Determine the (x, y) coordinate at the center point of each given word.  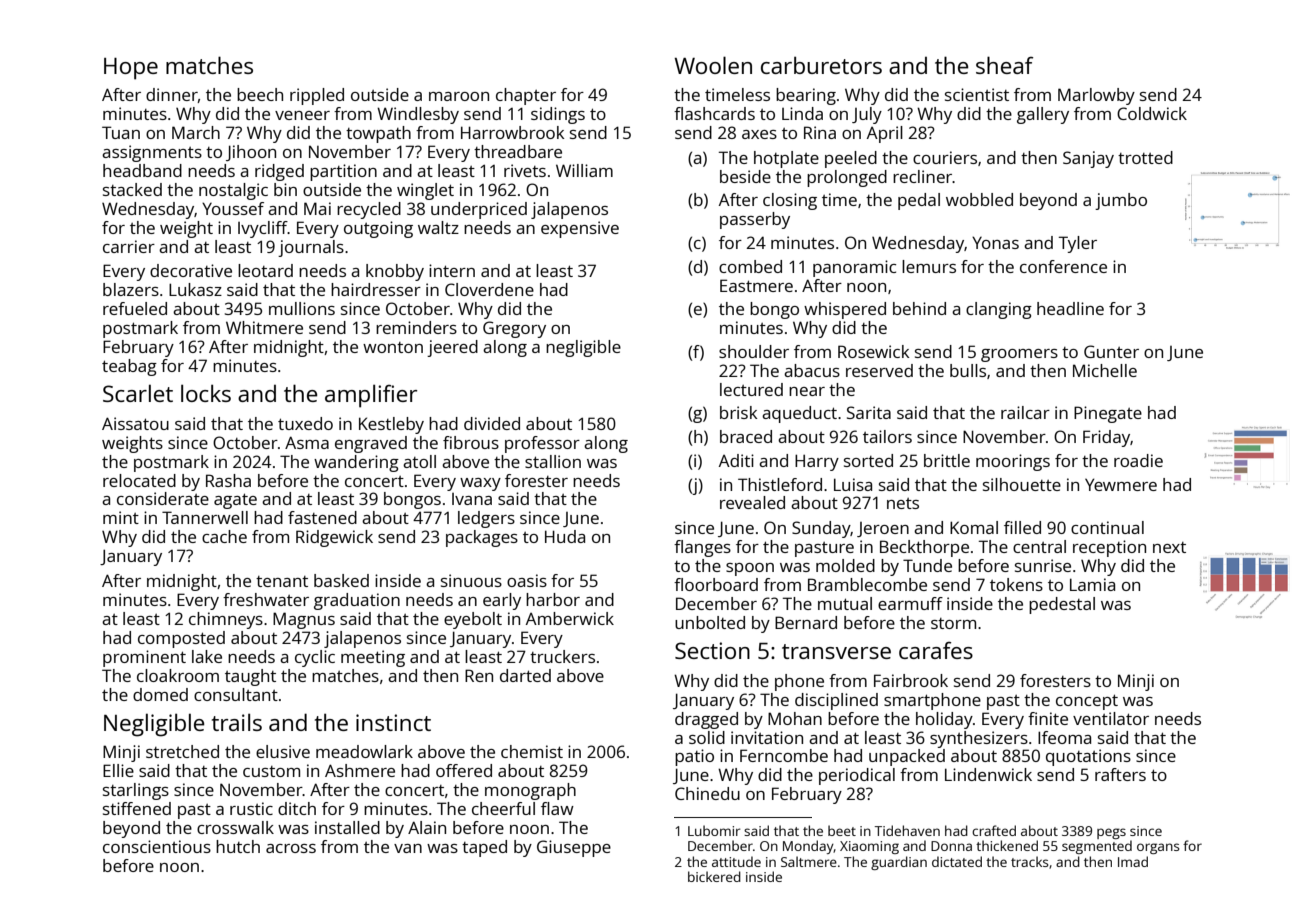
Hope (131, 69)
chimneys (226, 620)
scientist (977, 94)
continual (1107, 527)
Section (712, 650)
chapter (526, 96)
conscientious (157, 846)
